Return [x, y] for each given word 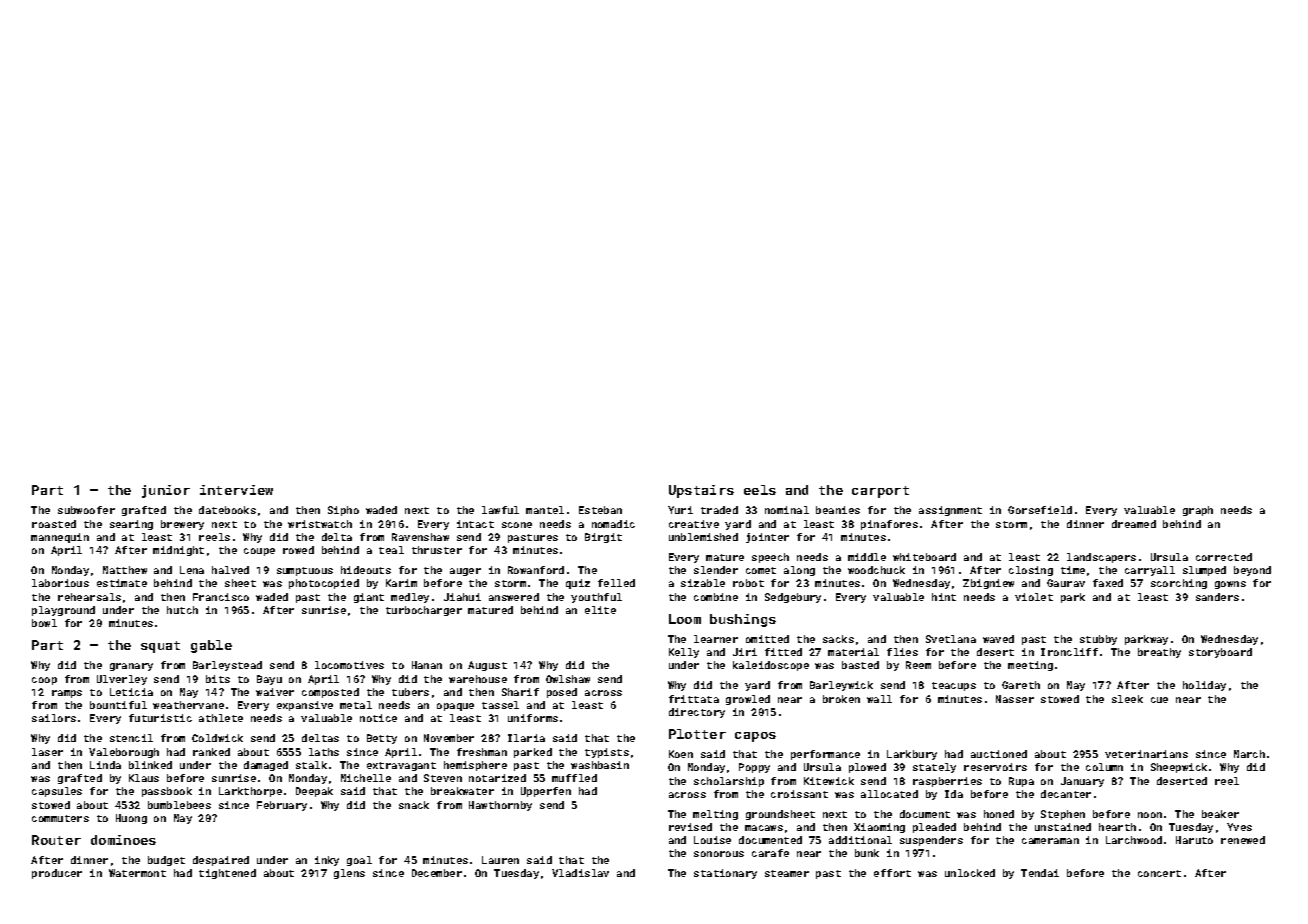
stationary [725, 874]
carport [880, 492]
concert [1159, 873]
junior [166, 491]
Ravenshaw [420, 537]
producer [57, 874]
